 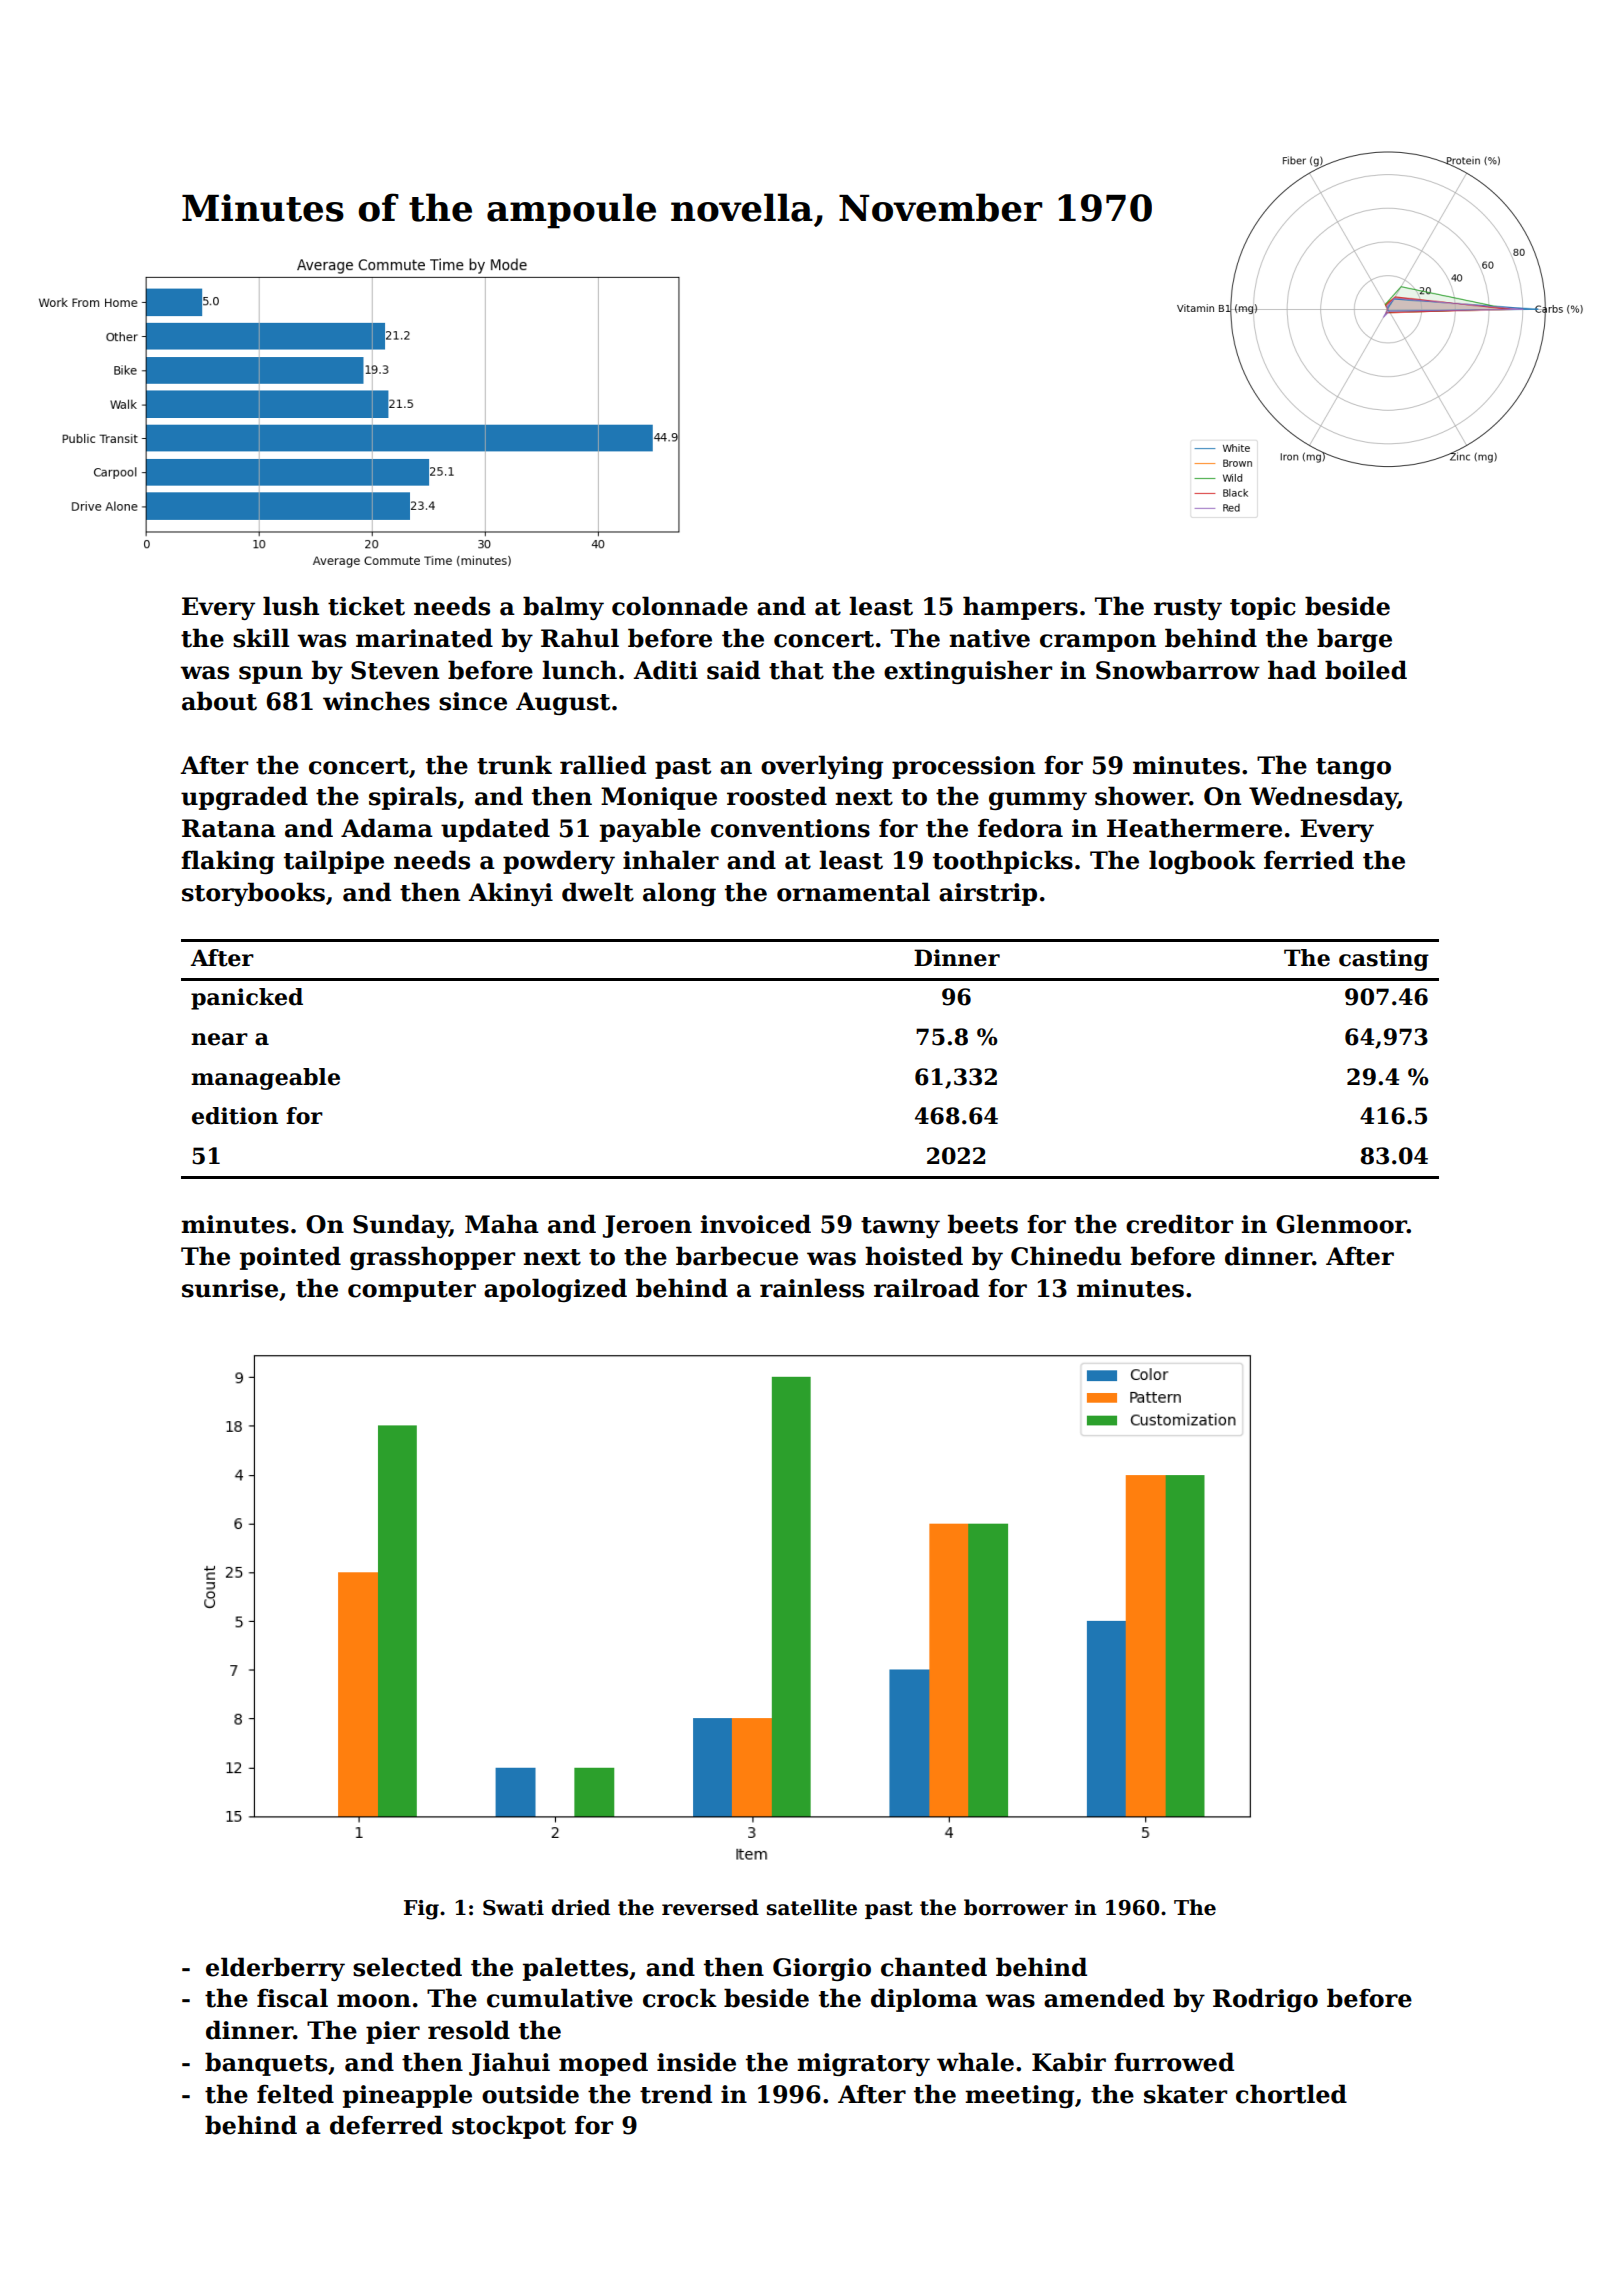 I want to click on rainless, so click(x=812, y=1288).
